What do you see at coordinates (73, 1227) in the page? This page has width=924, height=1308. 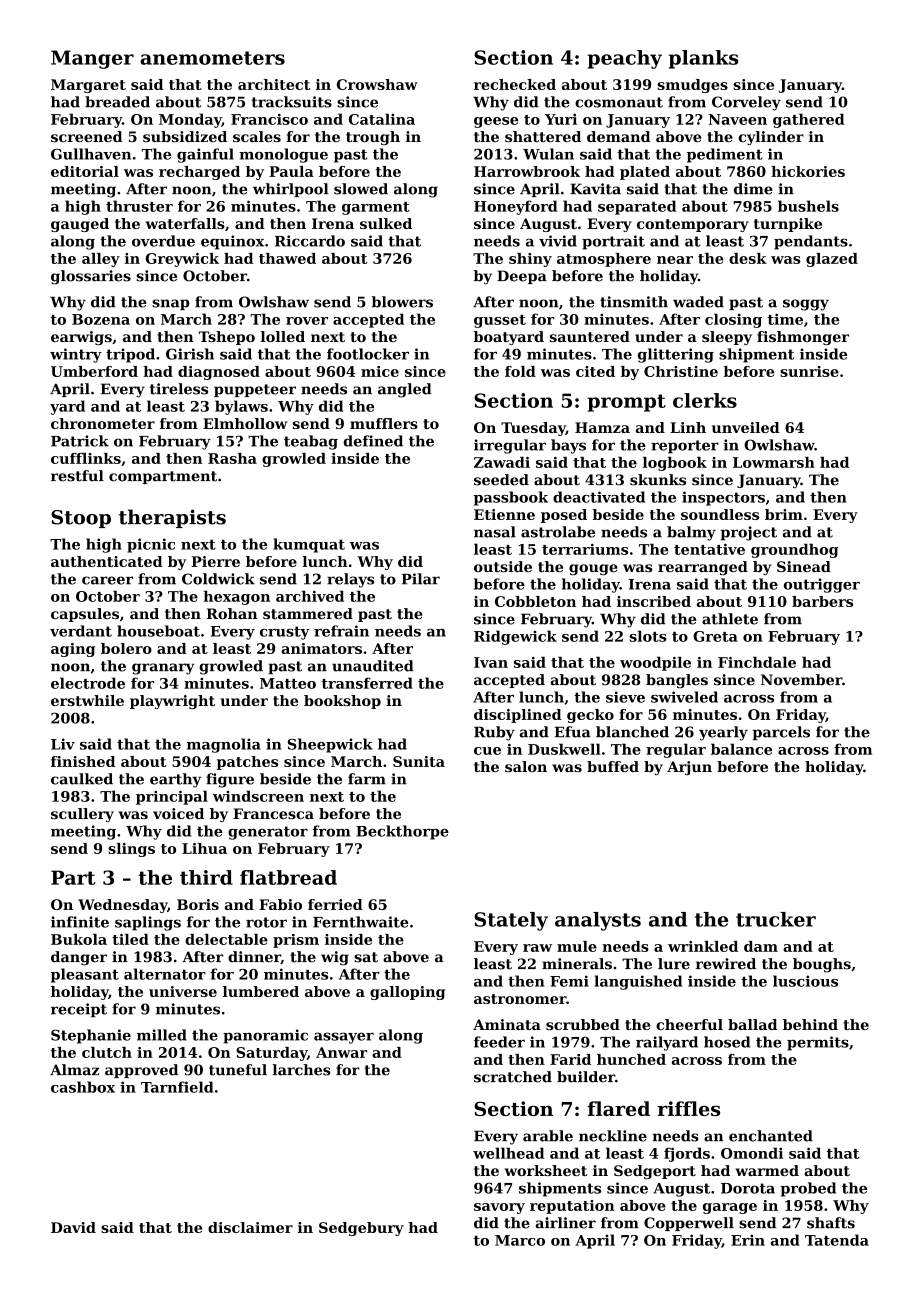 I see `David` at bounding box center [73, 1227].
